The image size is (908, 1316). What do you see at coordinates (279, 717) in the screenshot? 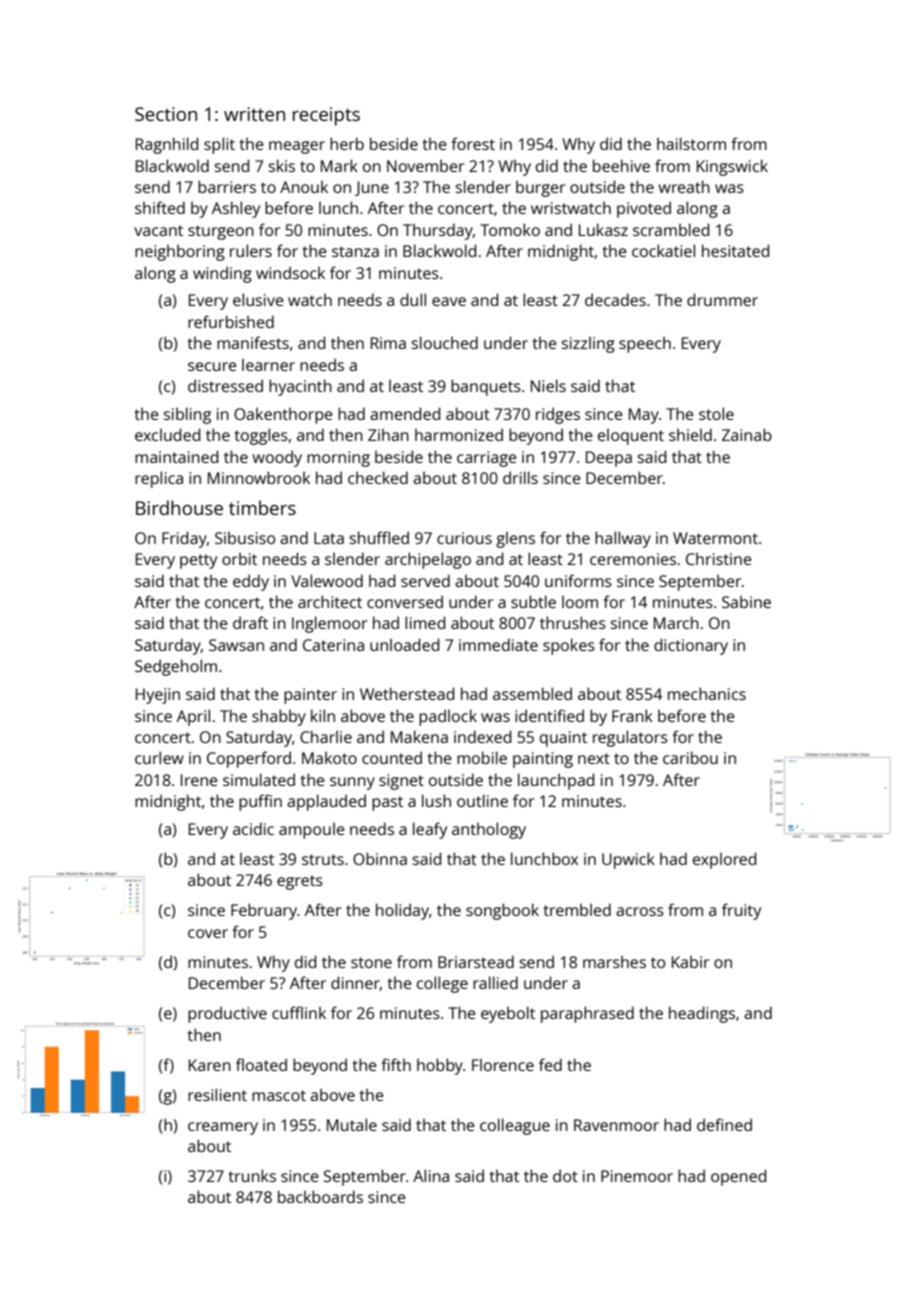
I see `shabby` at bounding box center [279, 717].
